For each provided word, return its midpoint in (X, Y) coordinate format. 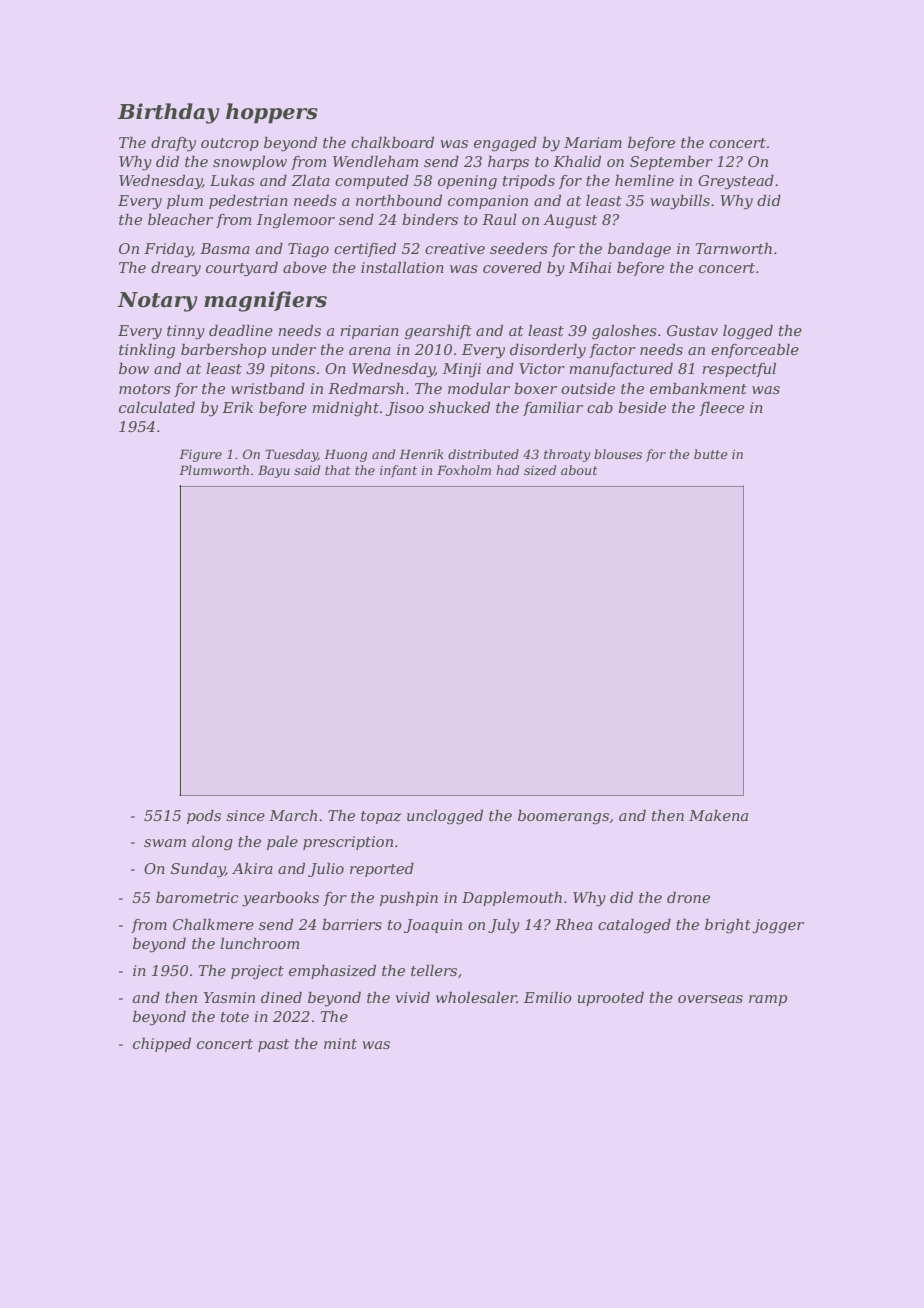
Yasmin (229, 997)
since (245, 815)
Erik (237, 407)
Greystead (736, 182)
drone (688, 897)
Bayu (274, 471)
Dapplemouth (512, 898)
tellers (434, 970)
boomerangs (563, 817)
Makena (718, 815)
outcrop (230, 144)
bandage (639, 250)
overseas (710, 999)
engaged (505, 144)
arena (370, 351)
